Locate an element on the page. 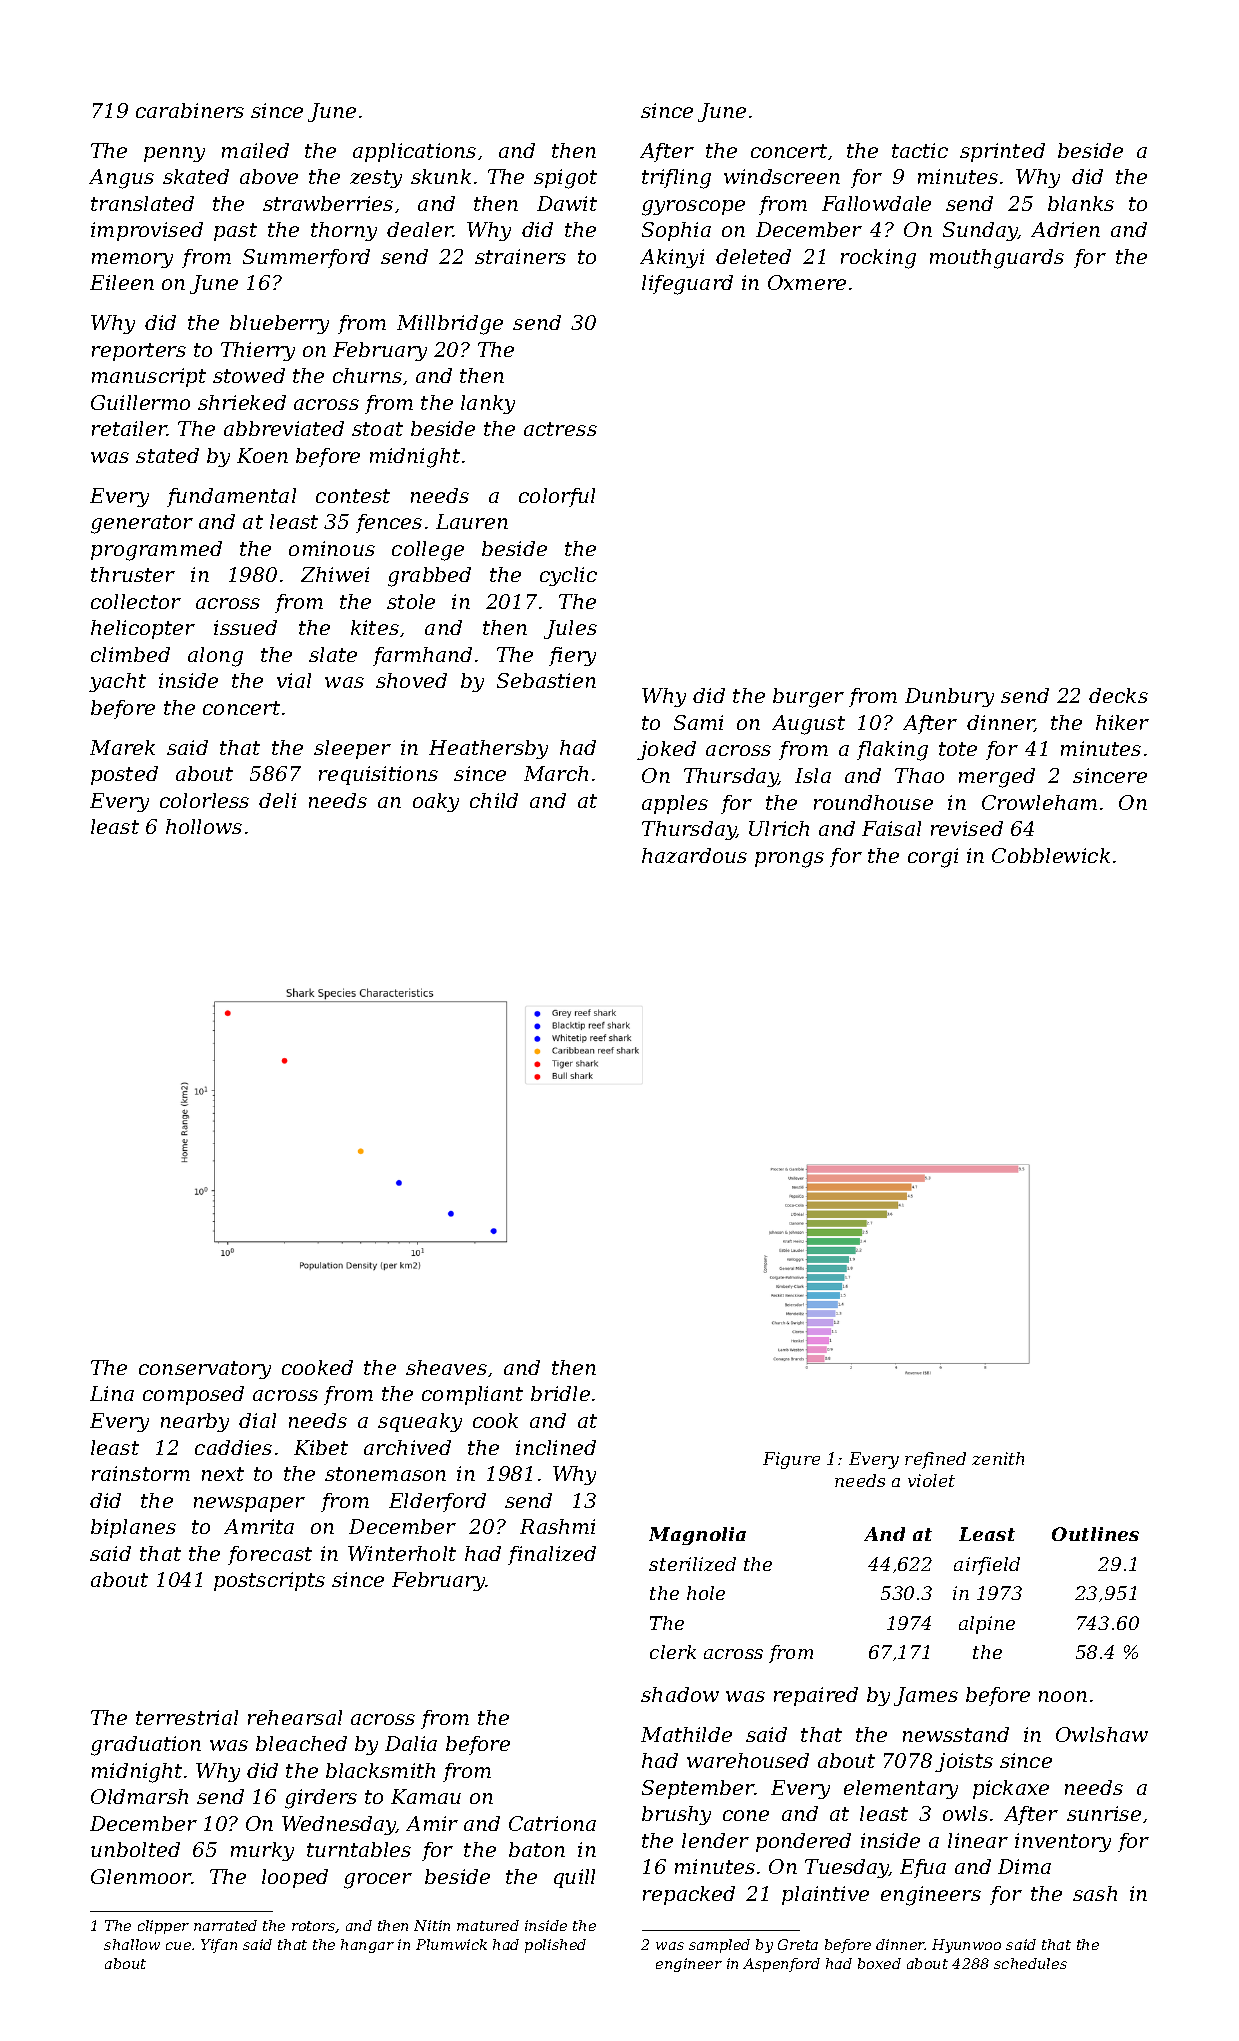  corgi is located at coordinates (933, 858).
